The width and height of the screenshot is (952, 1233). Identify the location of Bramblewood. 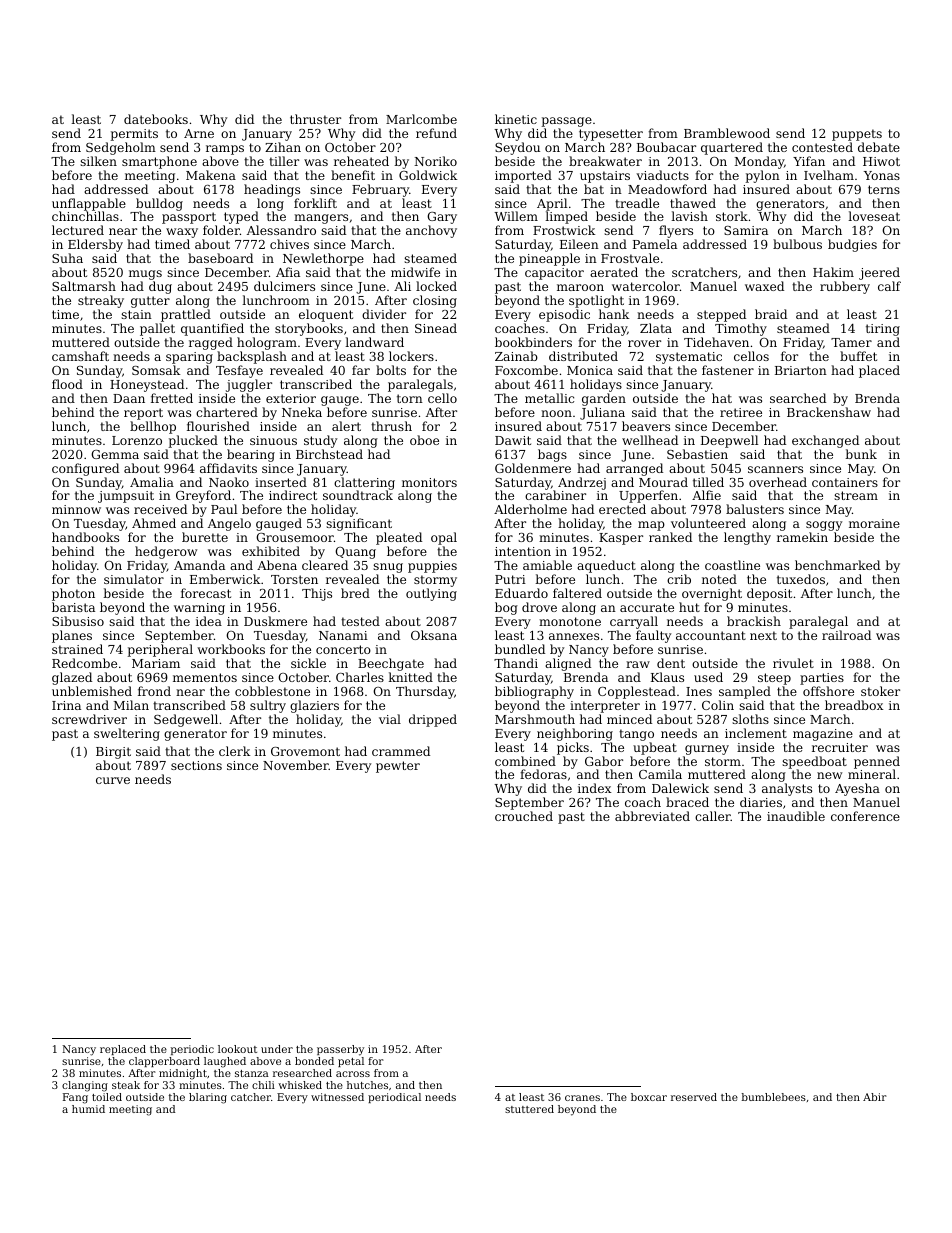
(727, 133).
